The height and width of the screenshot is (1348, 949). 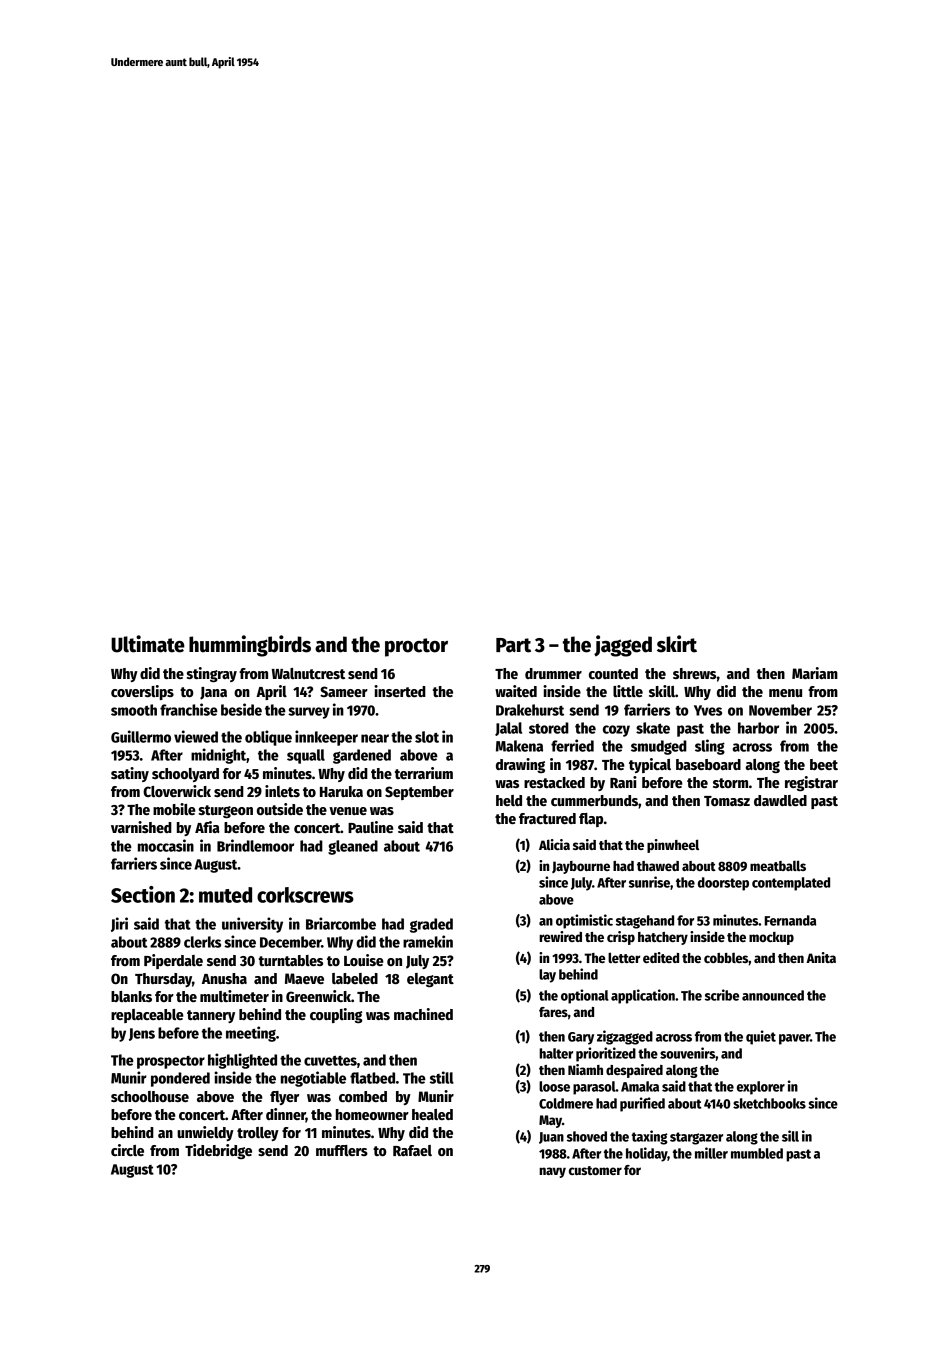 I want to click on moccasin, so click(x=166, y=845).
